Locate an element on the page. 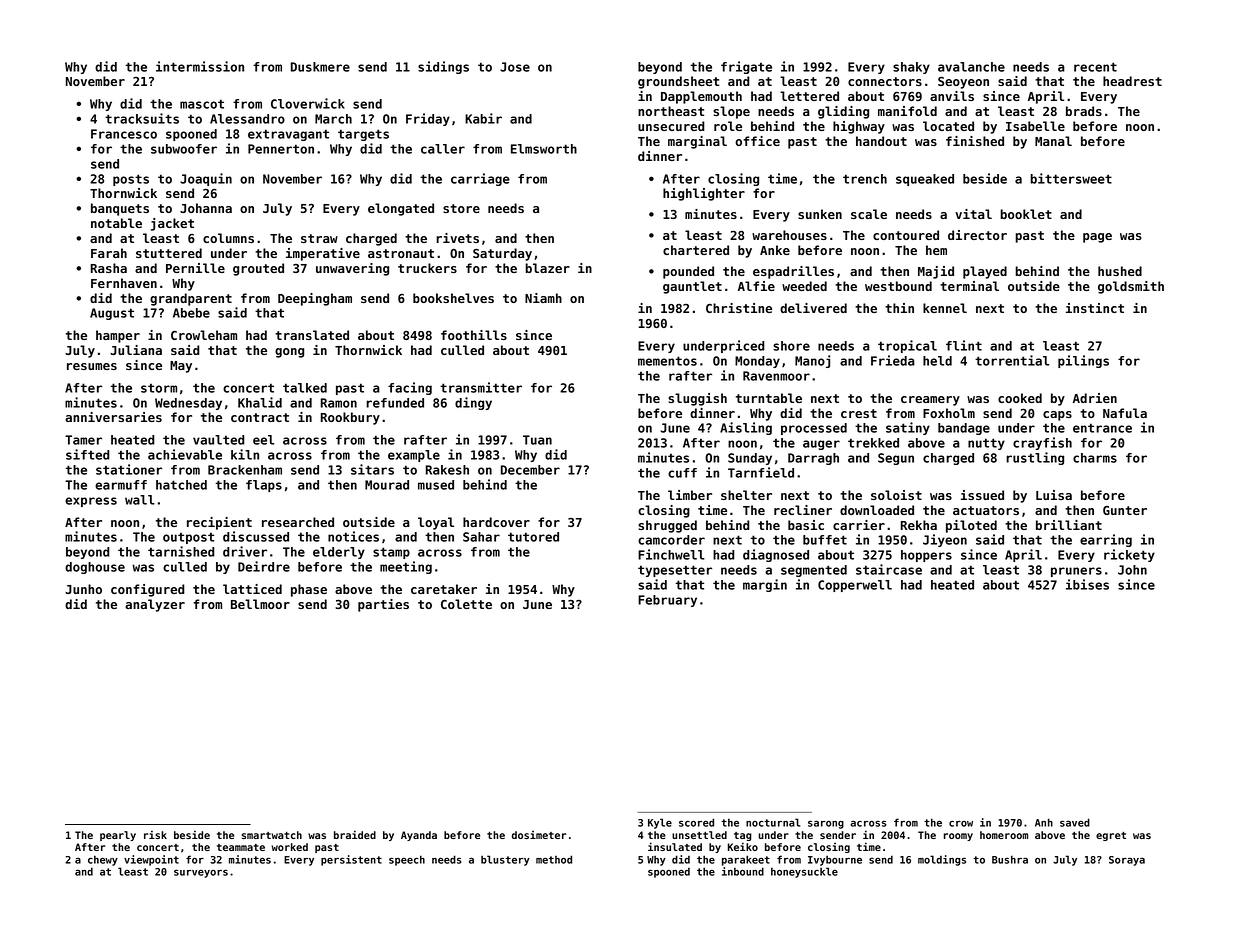 This document has width=1233, height=952. caretaker is located at coordinates (444, 589).
